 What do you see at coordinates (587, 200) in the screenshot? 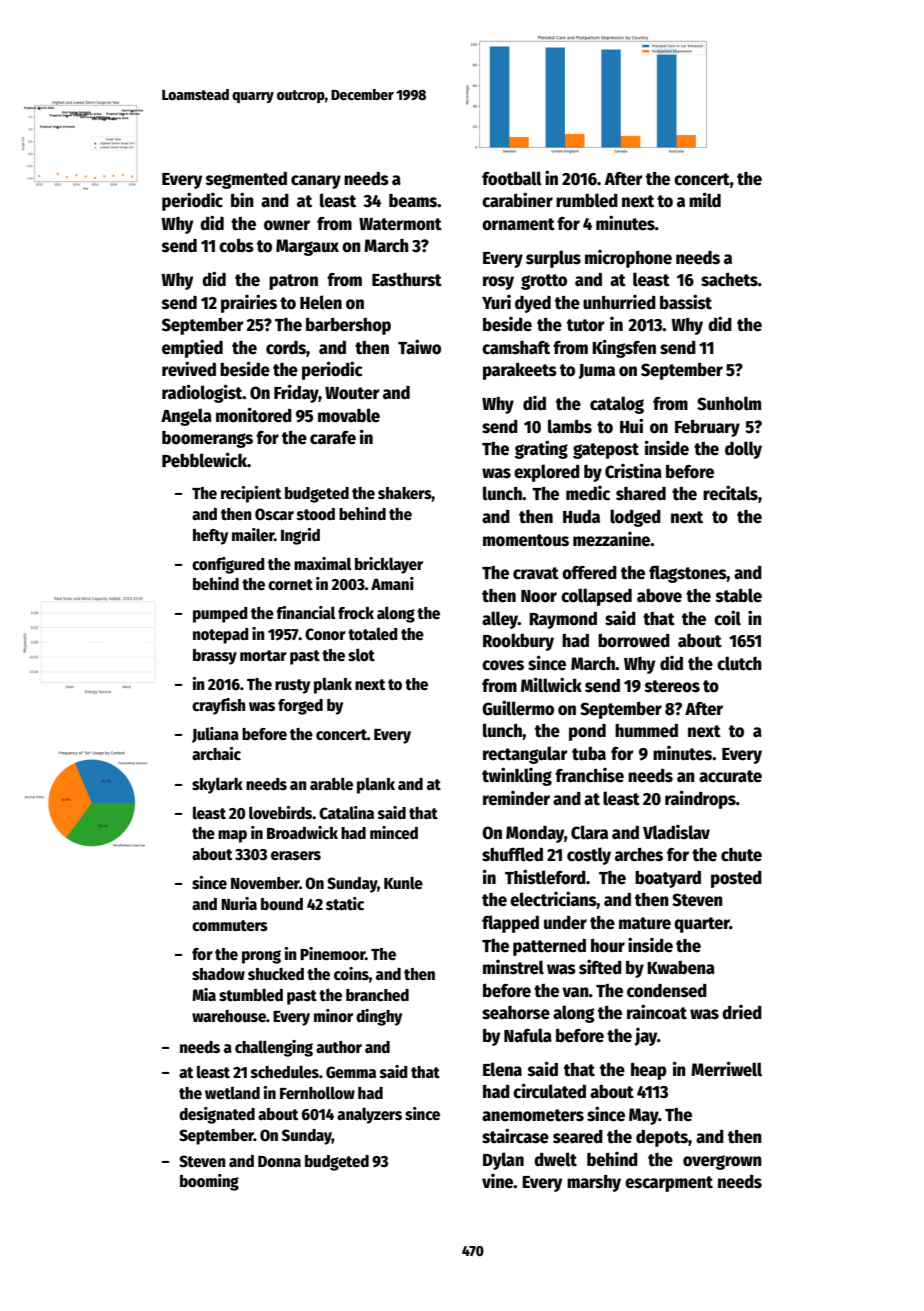
I see `rumbled` at bounding box center [587, 200].
